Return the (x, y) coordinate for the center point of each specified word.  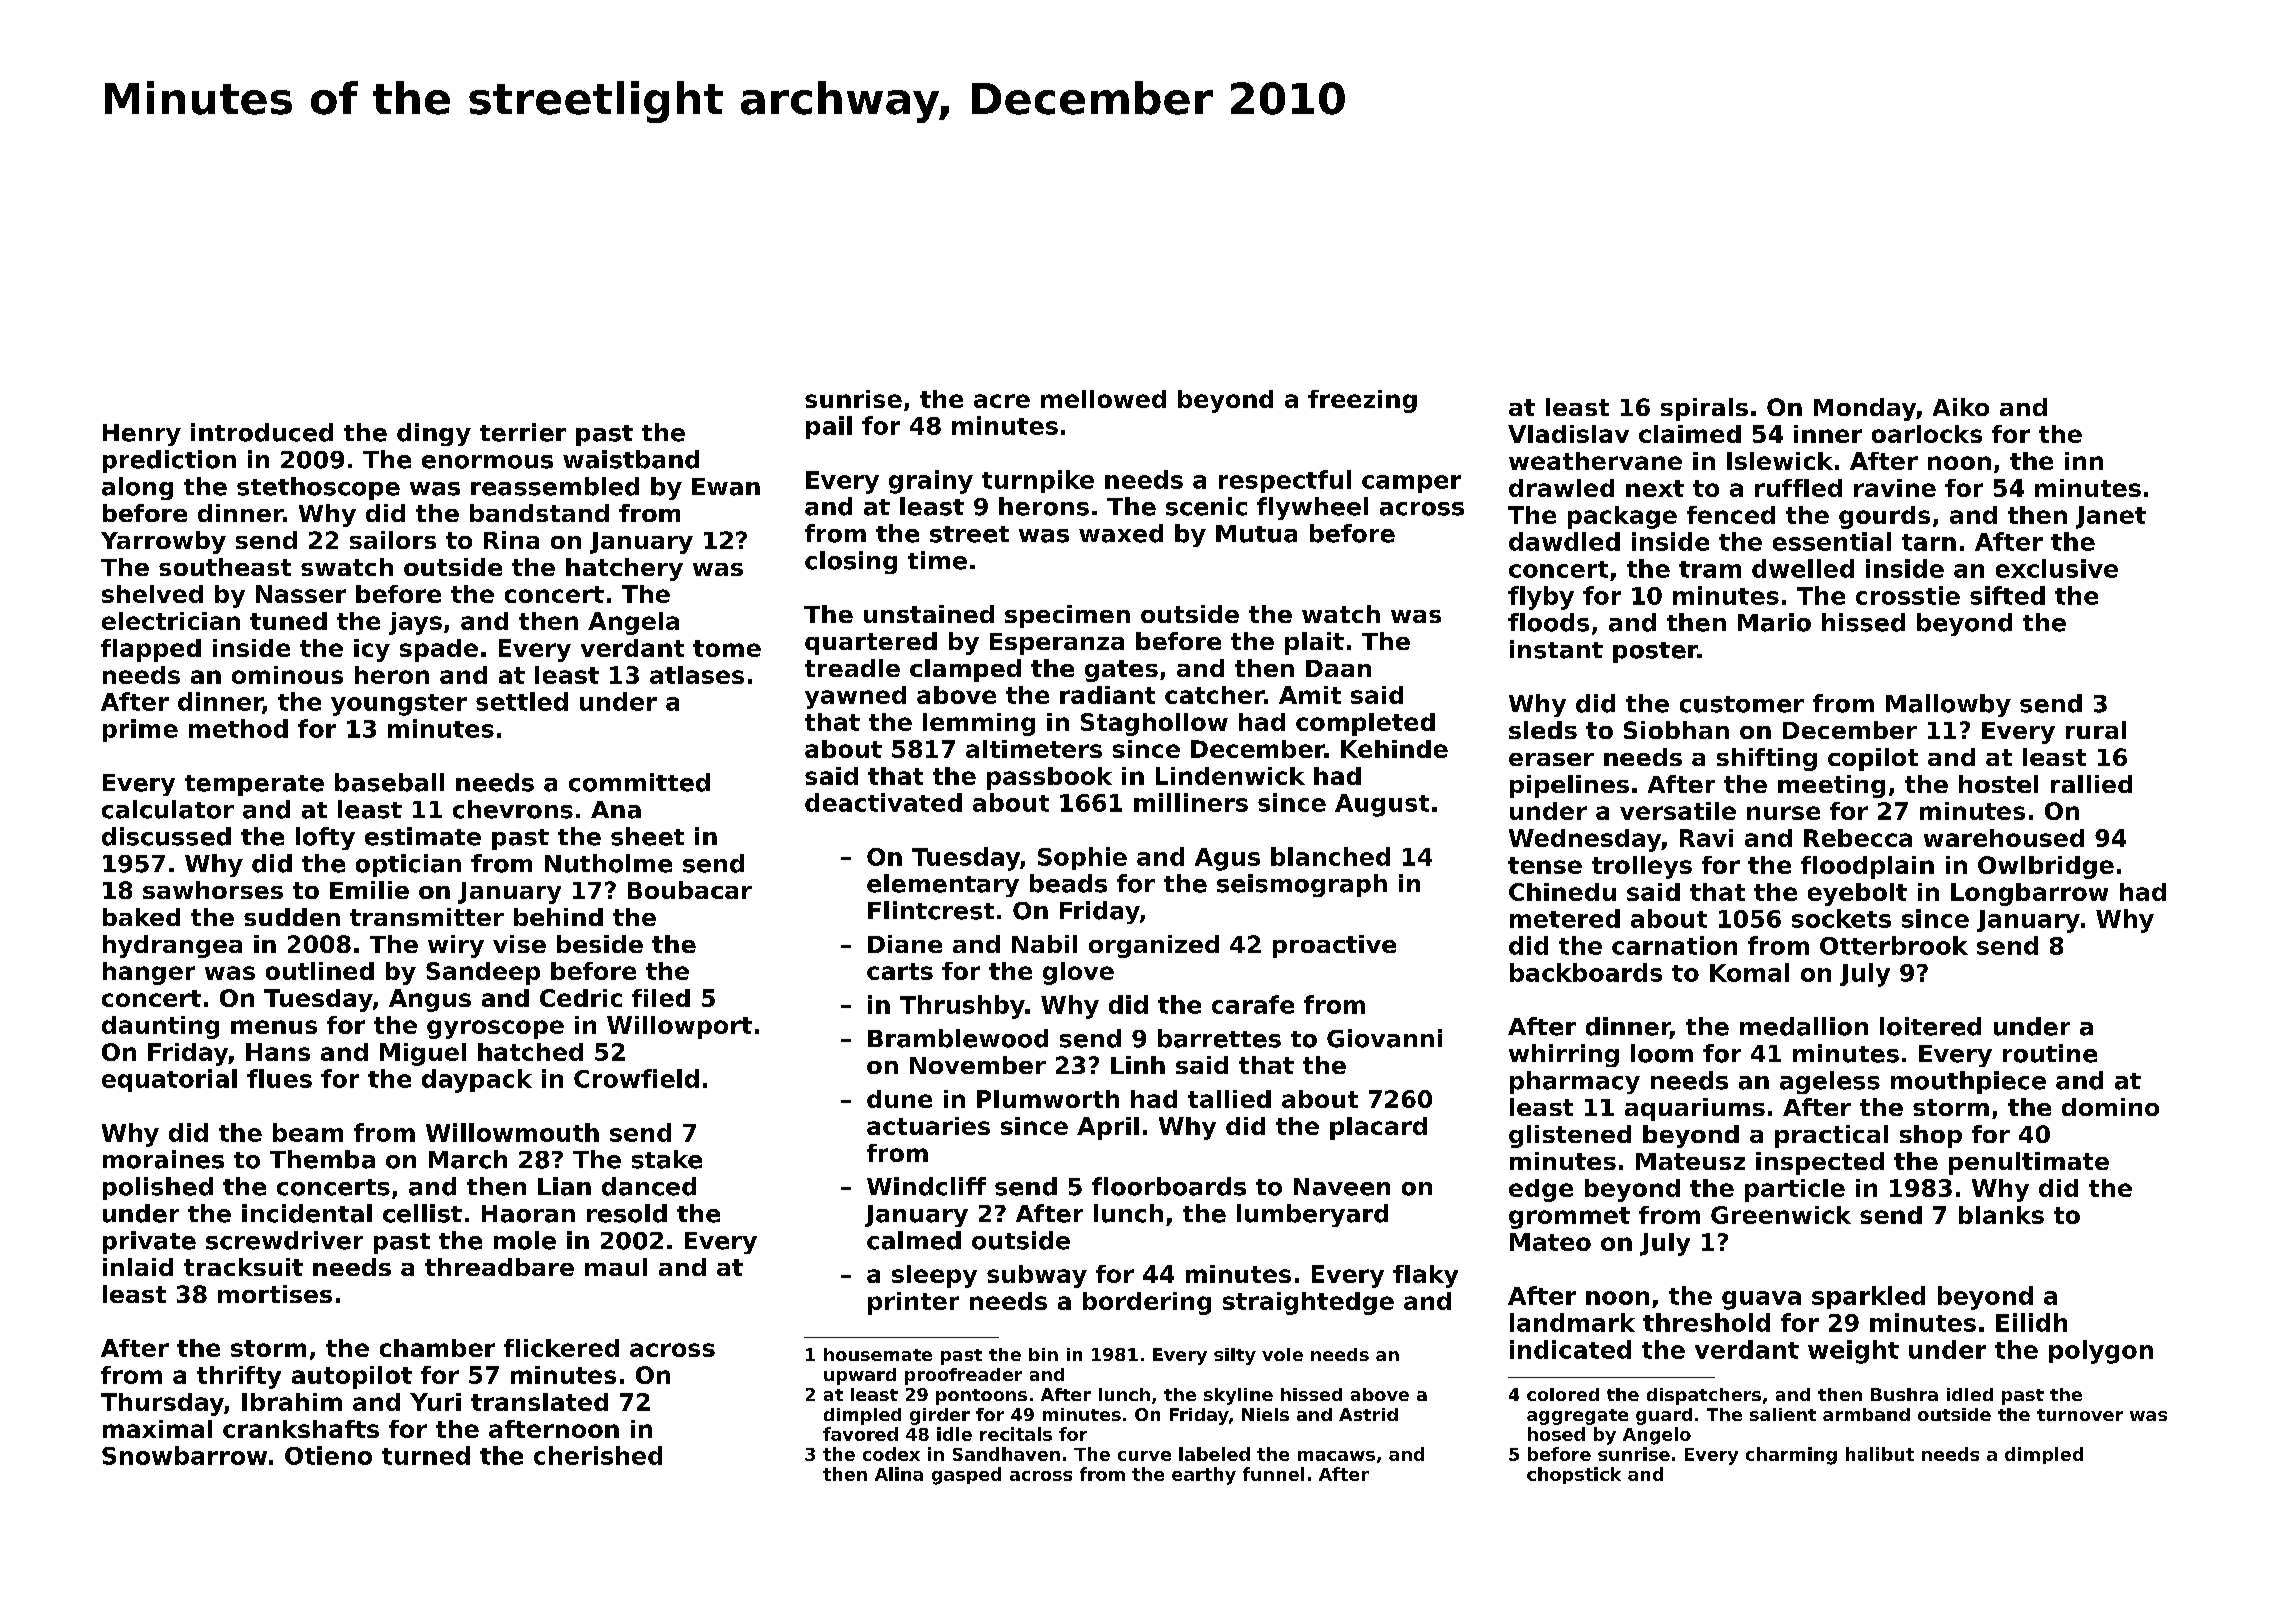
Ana (616, 810)
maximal (157, 1429)
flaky (1425, 1276)
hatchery (624, 569)
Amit (1310, 695)
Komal (1749, 972)
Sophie (1082, 858)
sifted (2007, 595)
